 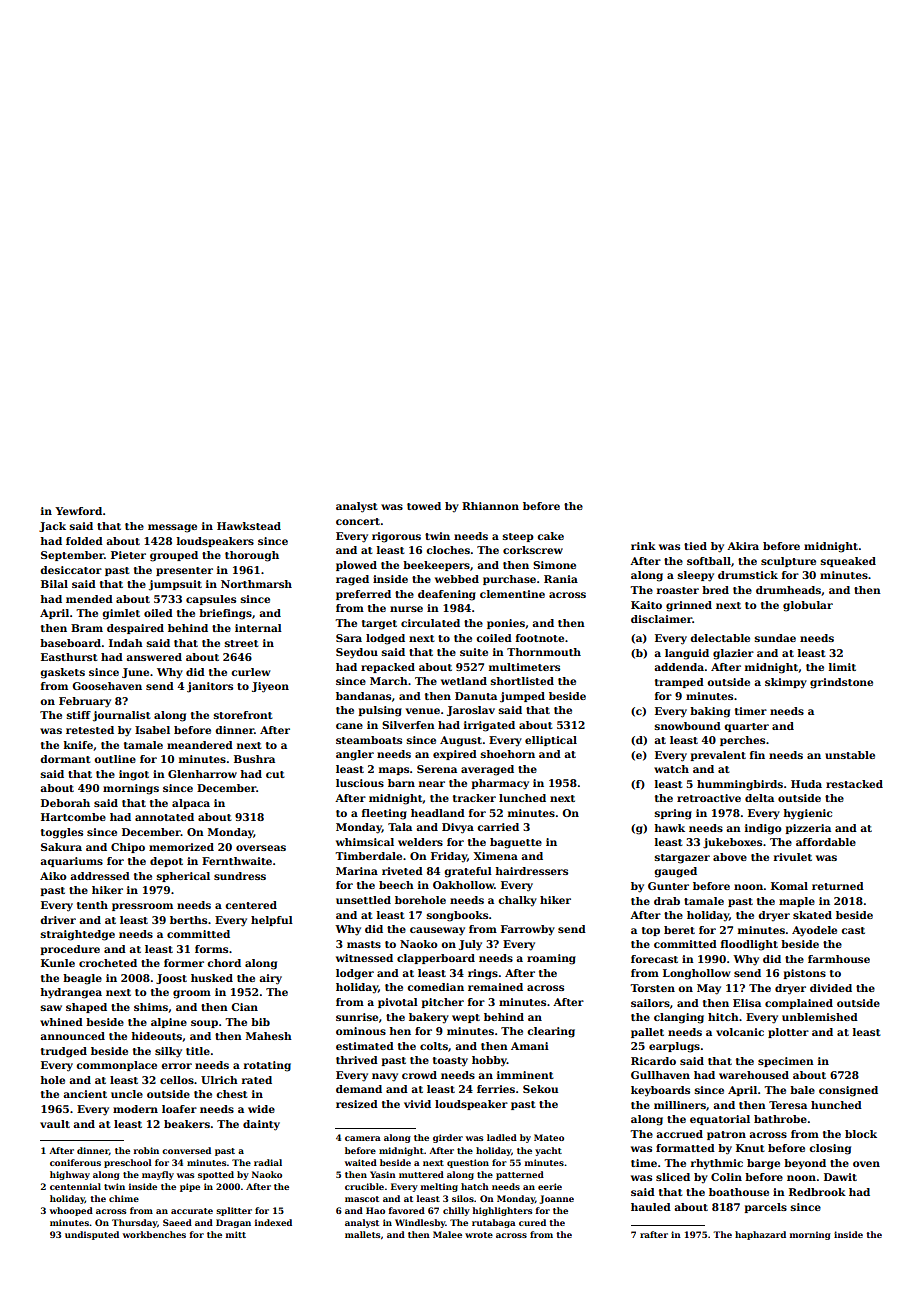 I want to click on stargazer, so click(x=682, y=859).
